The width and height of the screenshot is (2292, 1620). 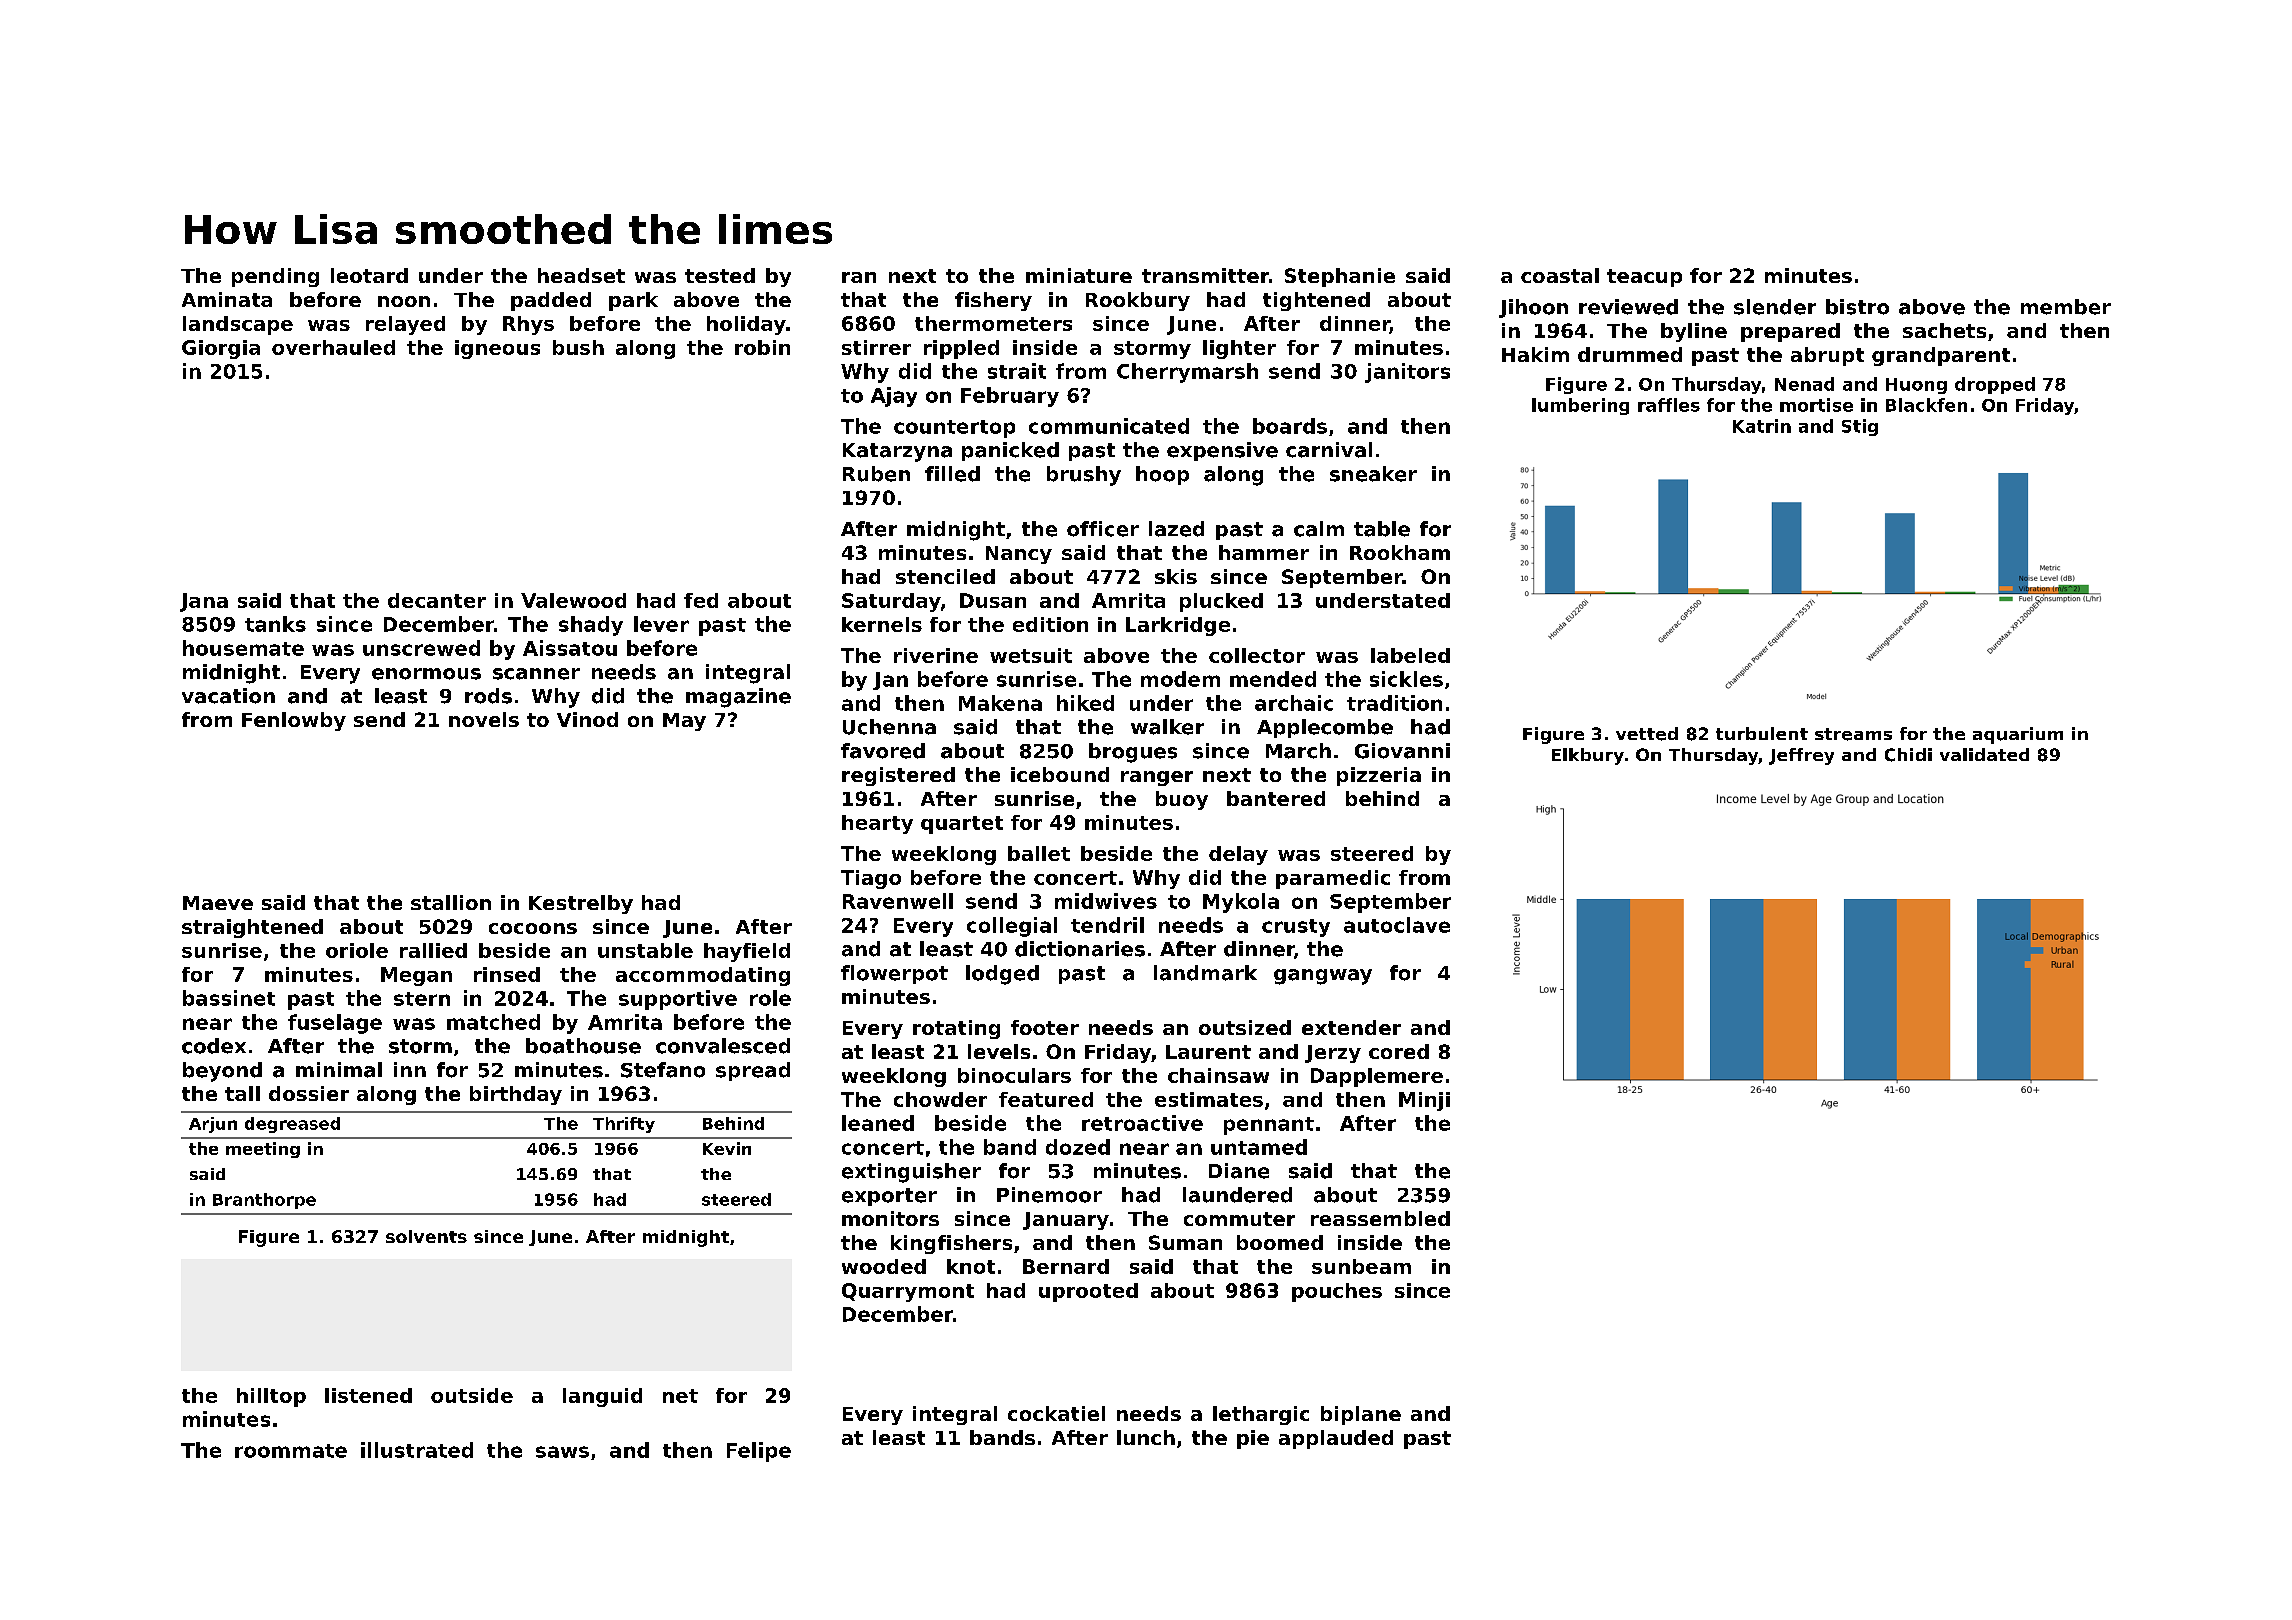 I want to click on Felipe, so click(x=759, y=1452).
